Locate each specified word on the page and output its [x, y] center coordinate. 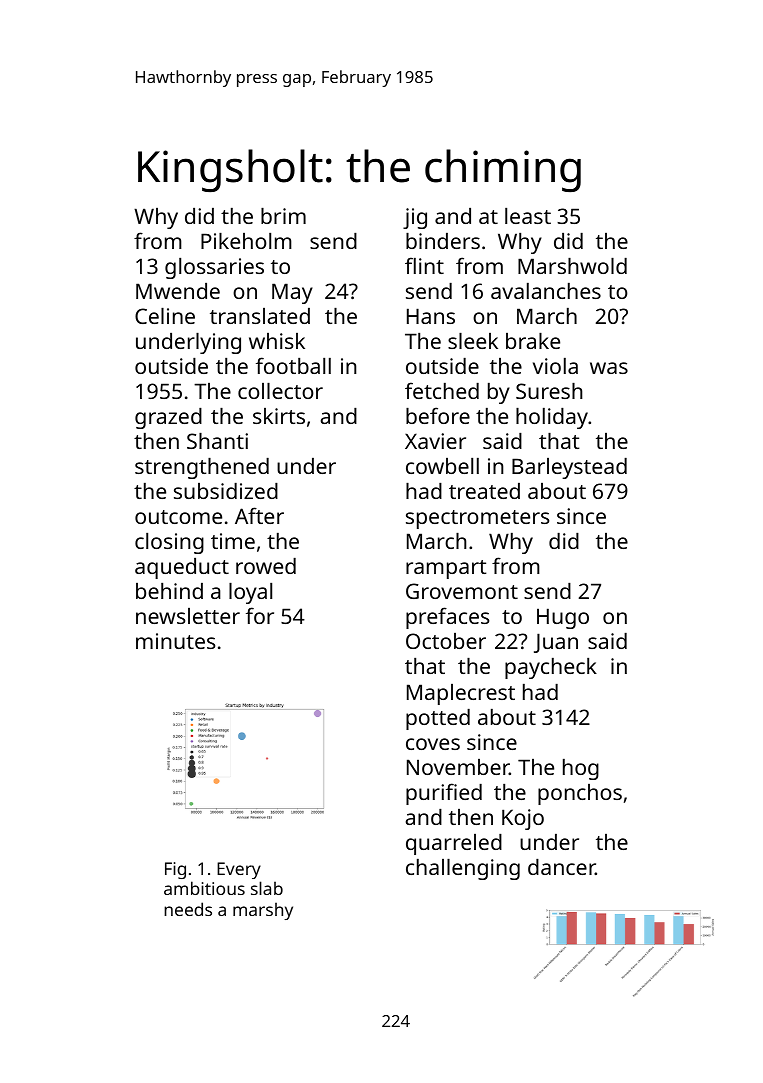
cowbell [442, 466]
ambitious [204, 888]
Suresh [549, 391]
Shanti [217, 441]
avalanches [546, 291]
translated [260, 316]
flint [424, 265]
